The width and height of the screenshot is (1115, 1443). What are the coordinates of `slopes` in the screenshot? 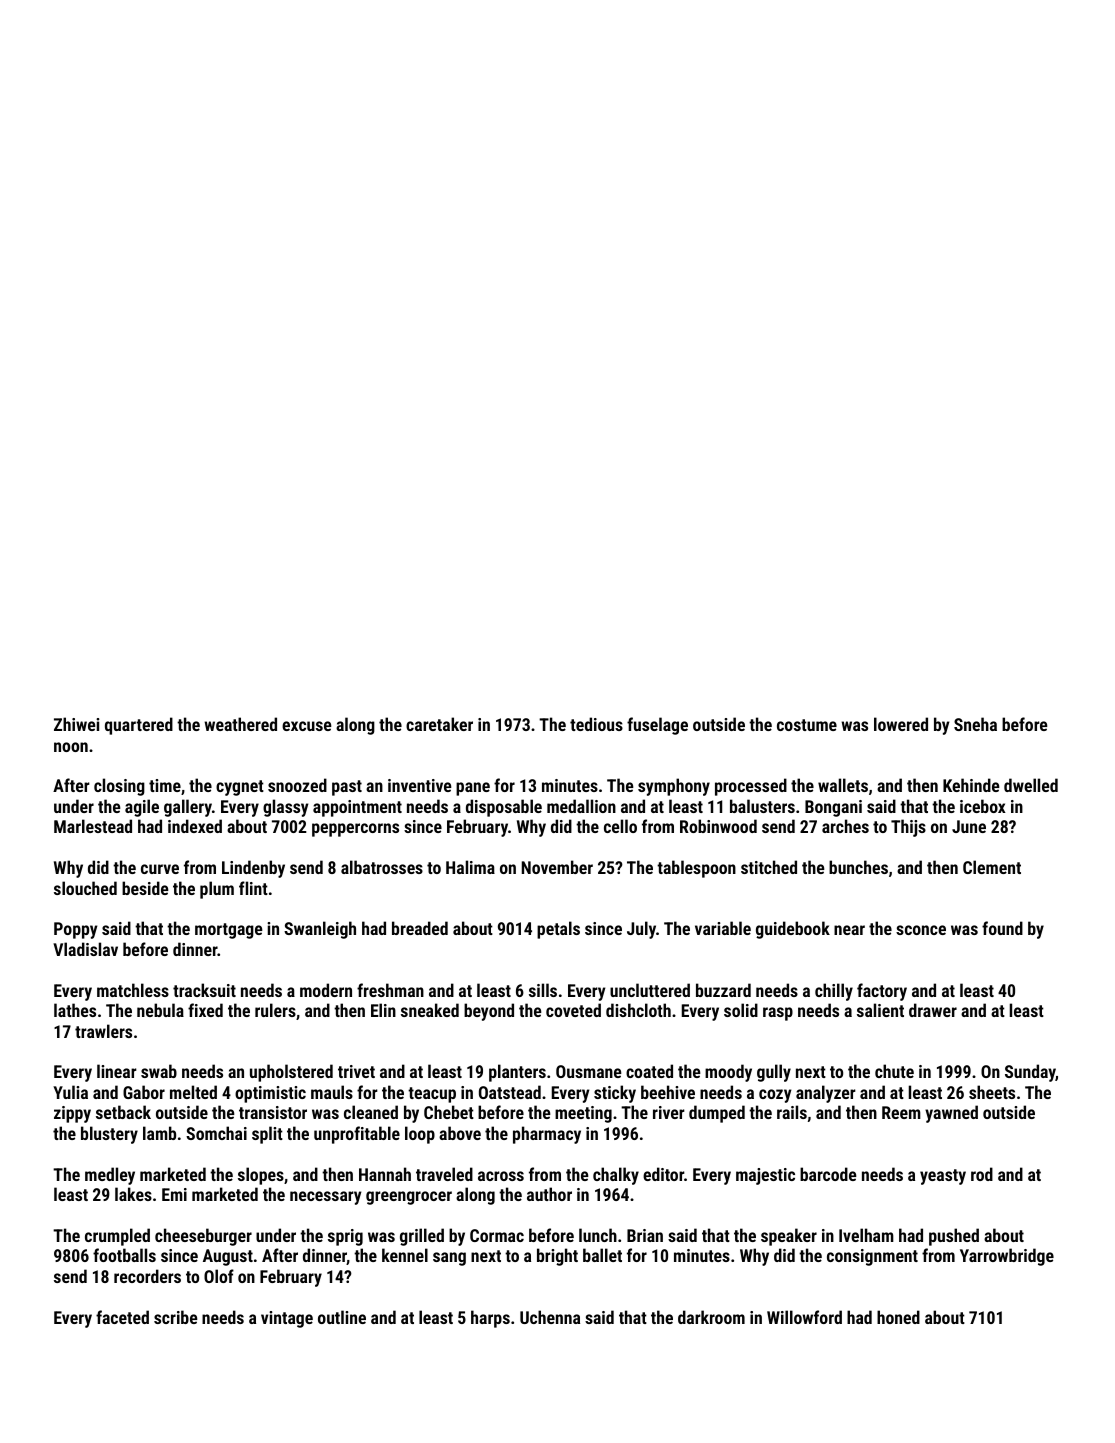 It's located at (261, 1176).
